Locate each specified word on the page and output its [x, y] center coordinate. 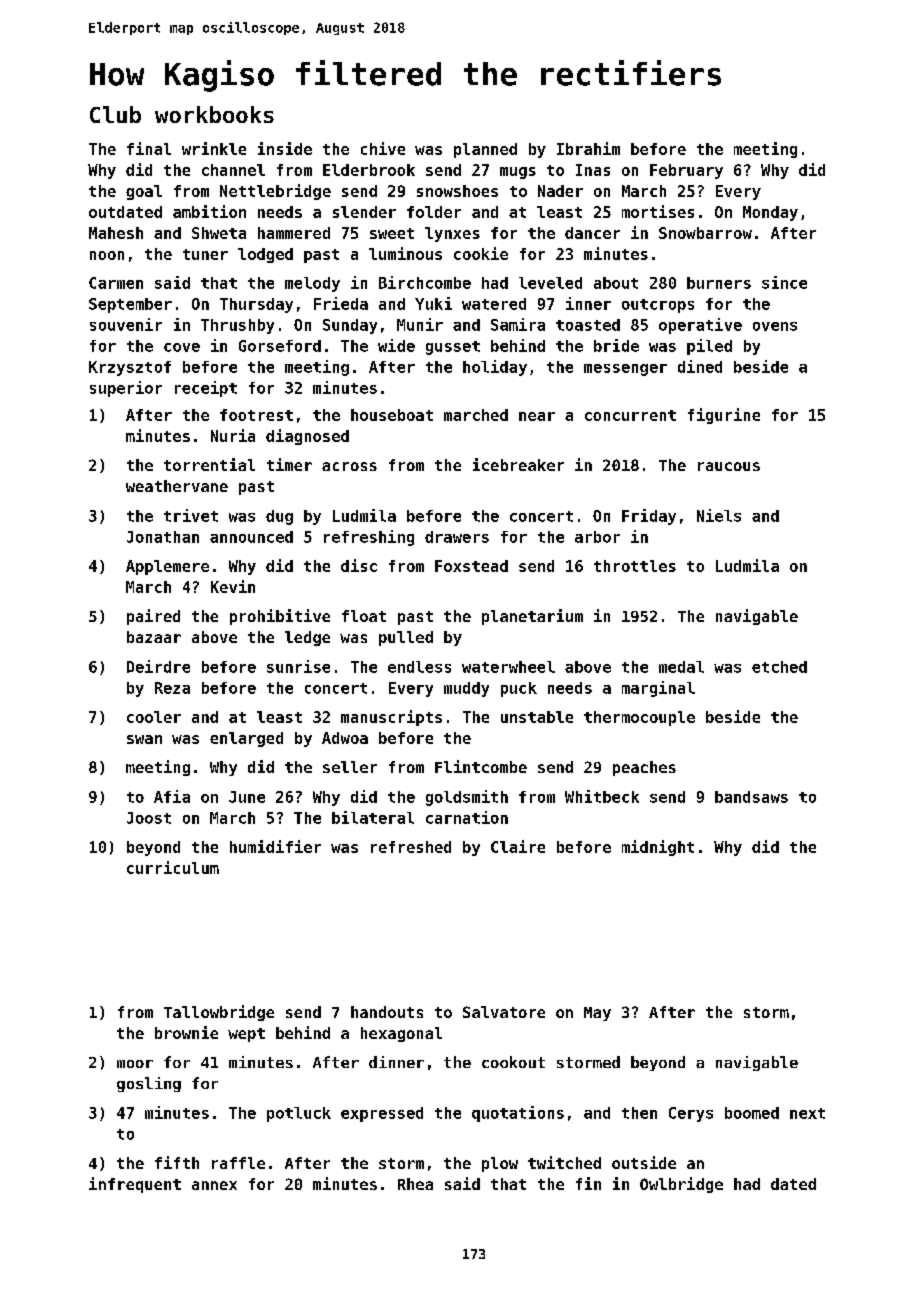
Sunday [350, 326]
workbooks [214, 114]
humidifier [275, 846]
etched [779, 667]
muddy [466, 689]
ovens [775, 326]
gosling [149, 1084]
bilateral [373, 817]
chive [383, 148]
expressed [382, 1114]
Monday [770, 213]
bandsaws [751, 797]
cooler [154, 717]
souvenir [126, 324]
